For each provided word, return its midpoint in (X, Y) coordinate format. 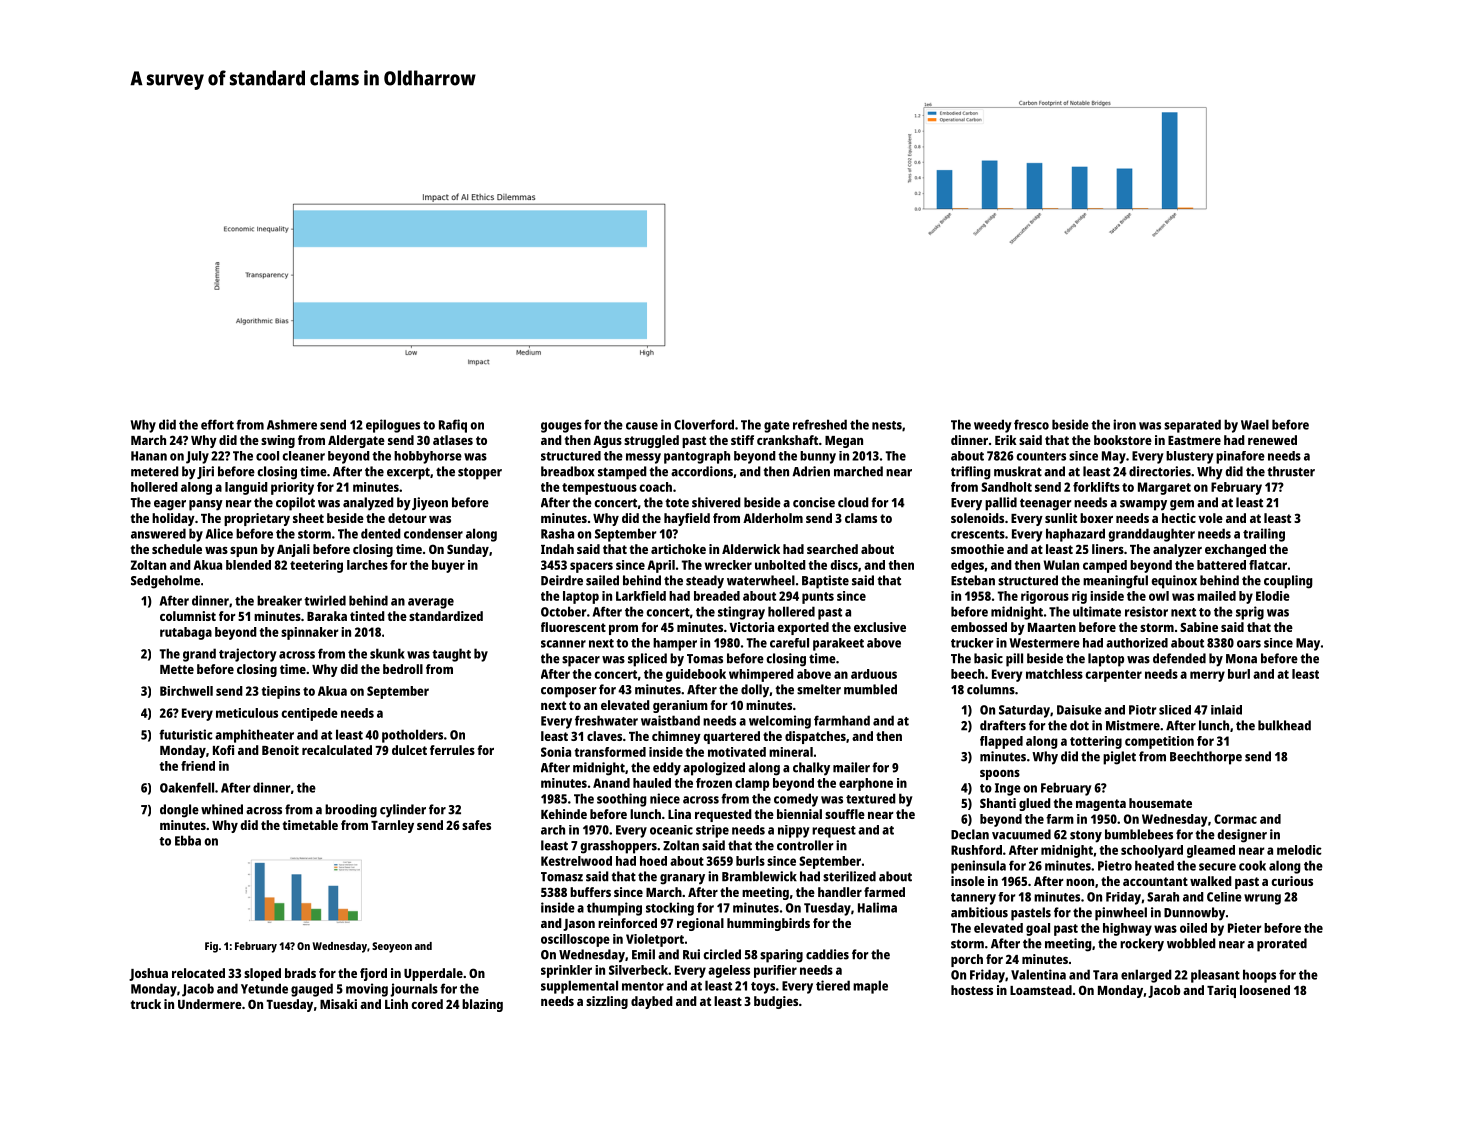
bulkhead (1284, 725)
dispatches (815, 737)
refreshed (820, 424)
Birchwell (186, 691)
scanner (563, 644)
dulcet (409, 750)
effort (217, 424)
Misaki (338, 1004)
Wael (1255, 424)
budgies (776, 1002)
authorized (1137, 643)
